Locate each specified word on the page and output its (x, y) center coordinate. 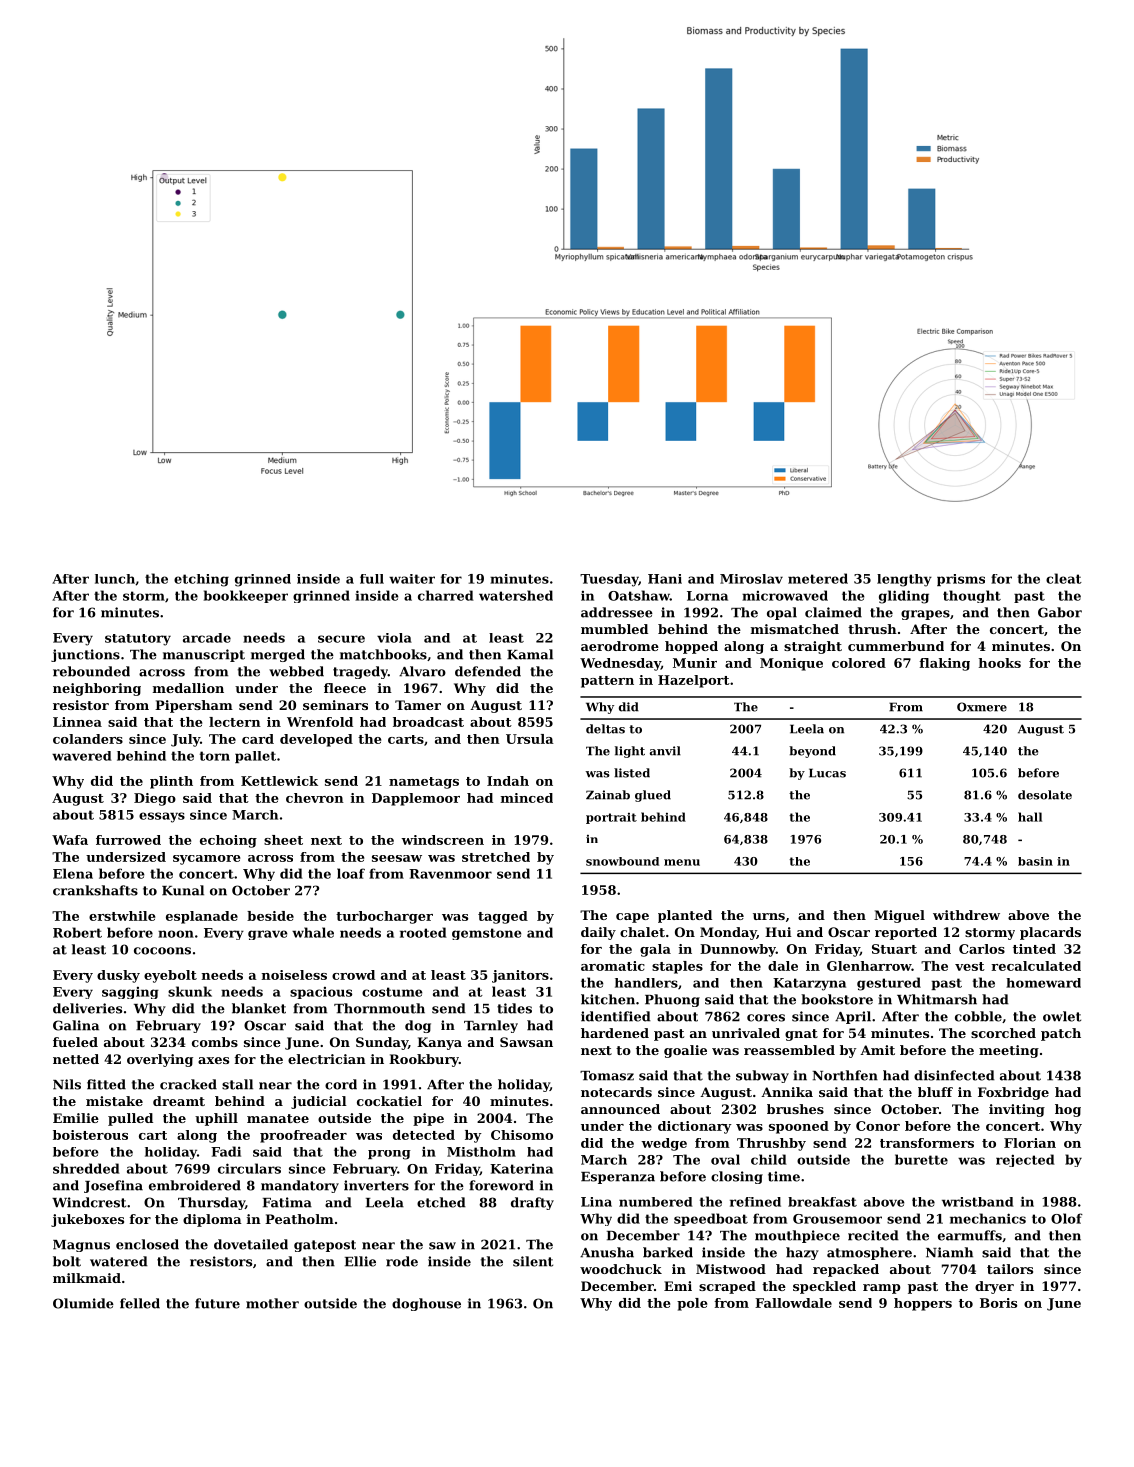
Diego (155, 799)
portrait (611, 818)
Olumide (83, 1303)
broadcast (428, 722)
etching (201, 580)
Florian (1030, 1143)
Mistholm (481, 1152)
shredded (86, 1168)
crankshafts (95, 890)
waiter (412, 579)
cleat (1064, 578)
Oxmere (982, 707)
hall (1030, 817)
